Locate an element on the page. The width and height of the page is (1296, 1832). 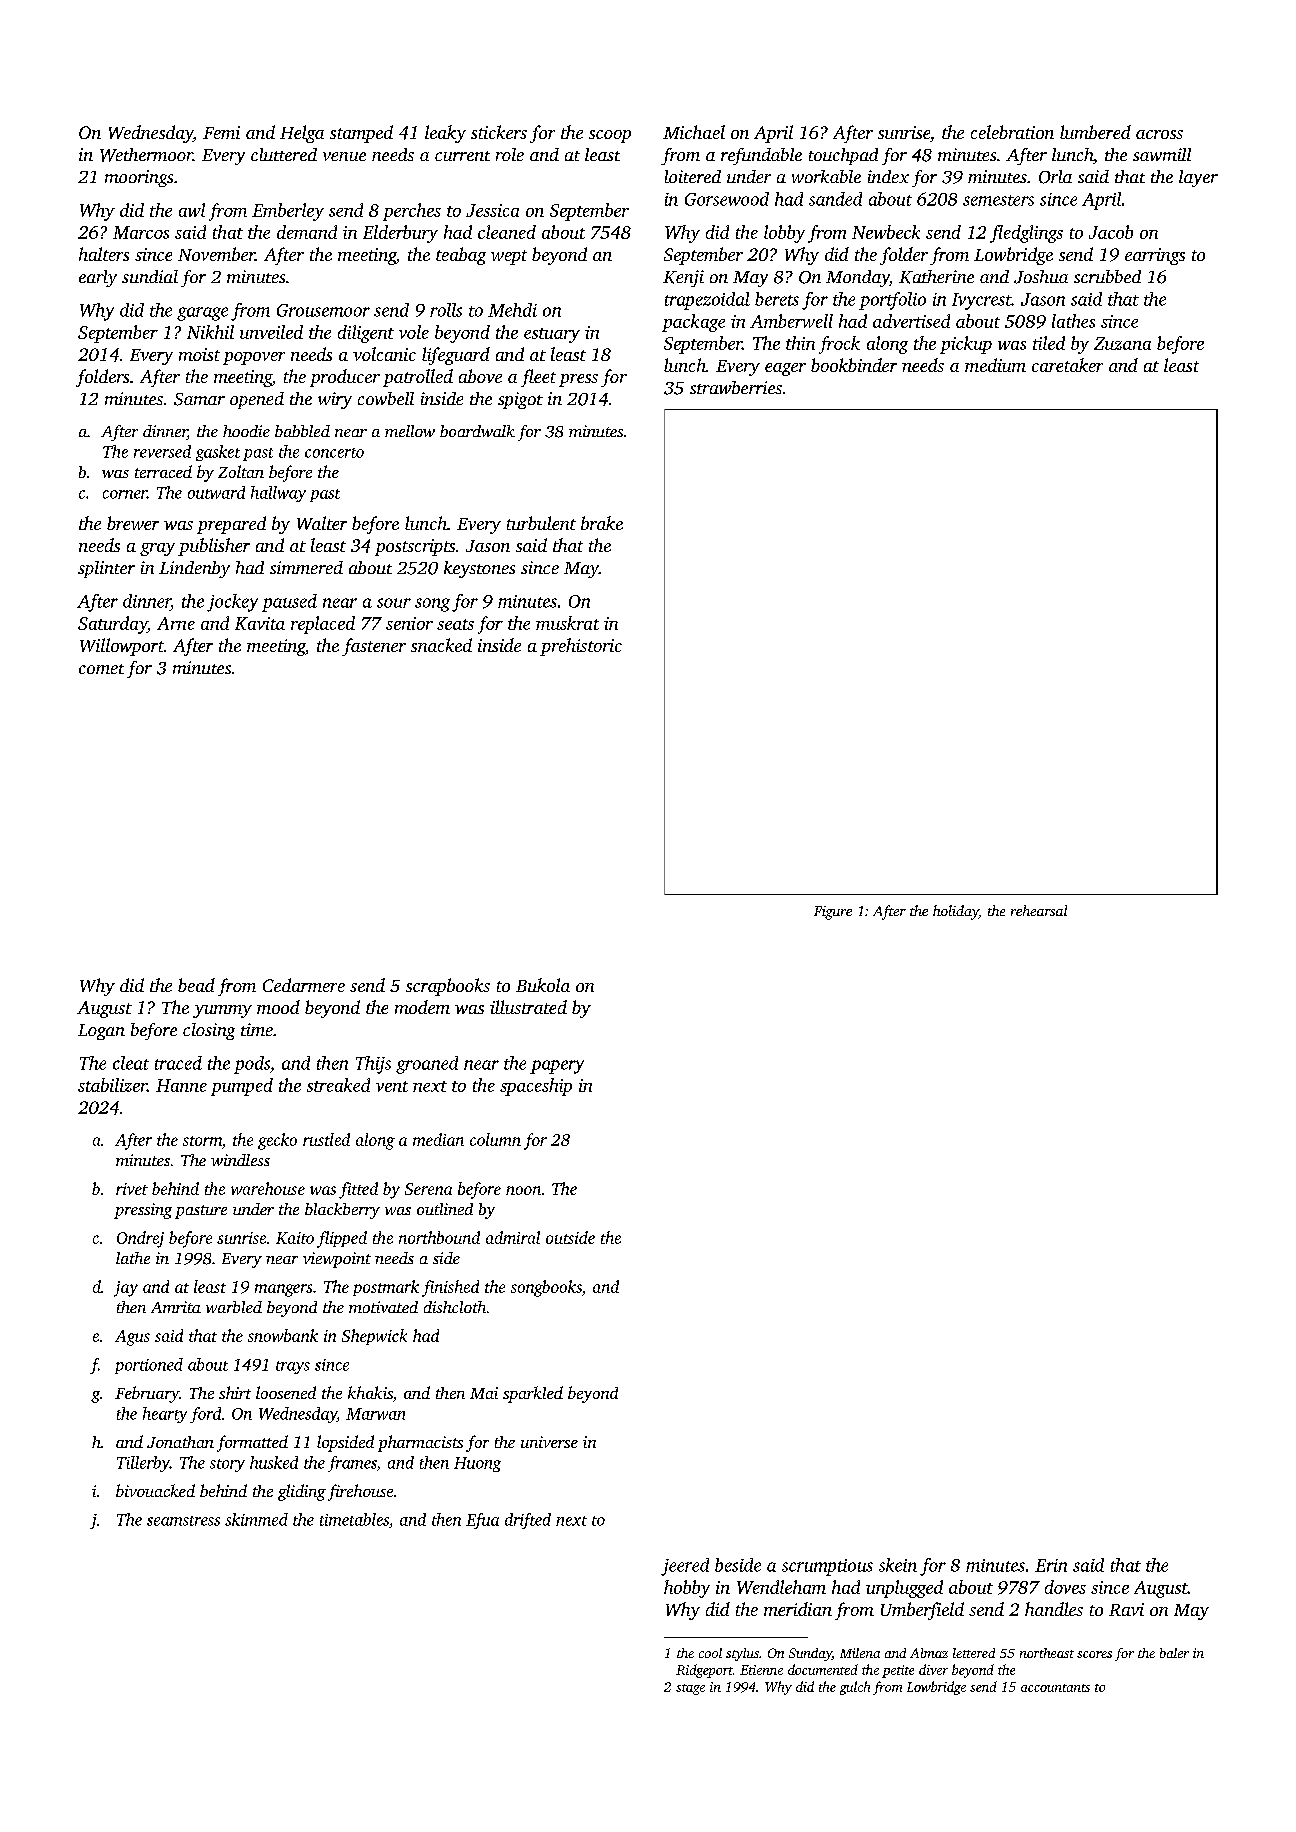
Orla is located at coordinates (1055, 177).
